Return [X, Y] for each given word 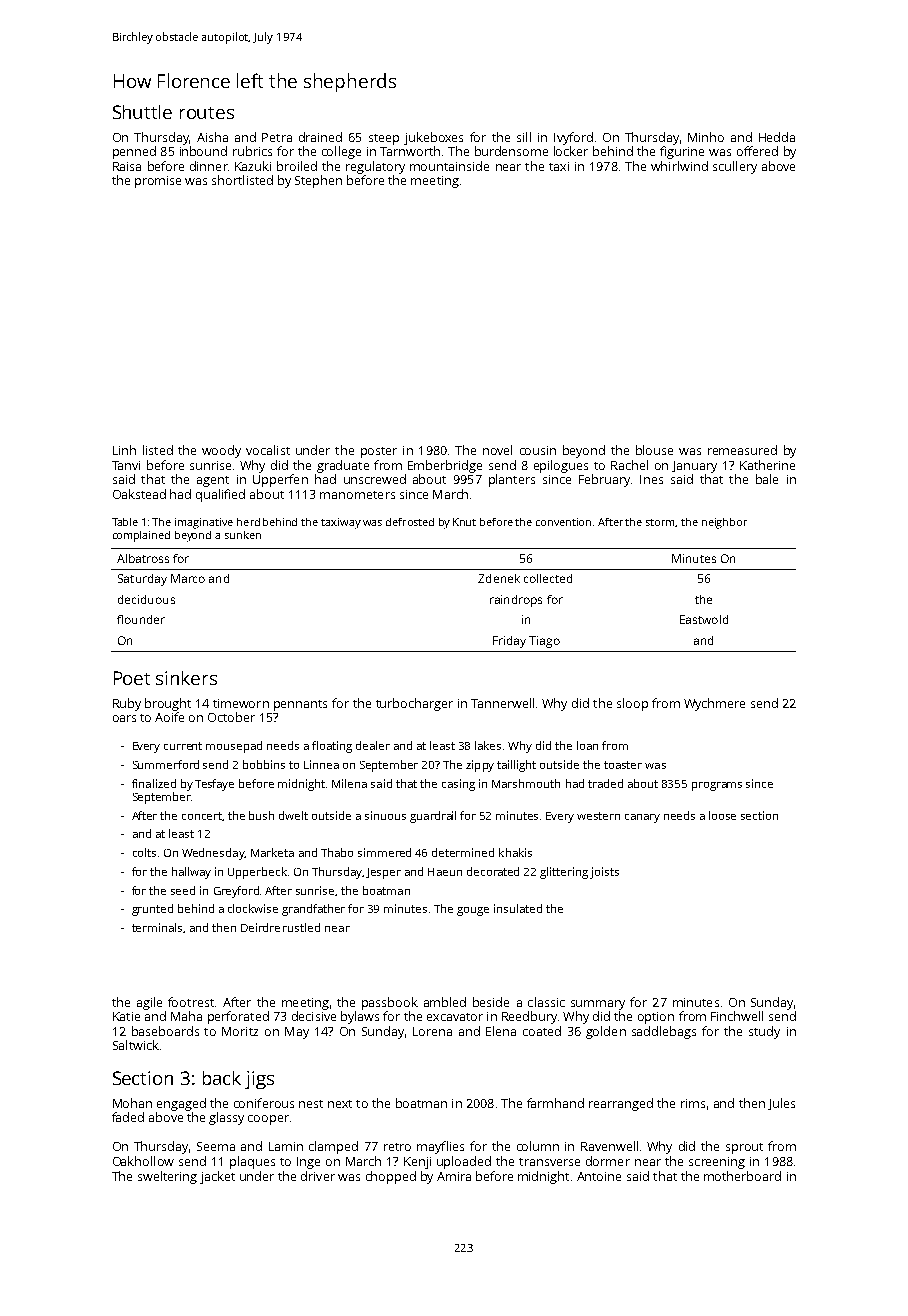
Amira [454, 1176]
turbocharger [414, 704]
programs [717, 786]
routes [207, 113]
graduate [343, 466]
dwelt [293, 815]
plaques [252, 1162]
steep [384, 139]
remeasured [742, 450]
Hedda [777, 137]
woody [221, 451]
